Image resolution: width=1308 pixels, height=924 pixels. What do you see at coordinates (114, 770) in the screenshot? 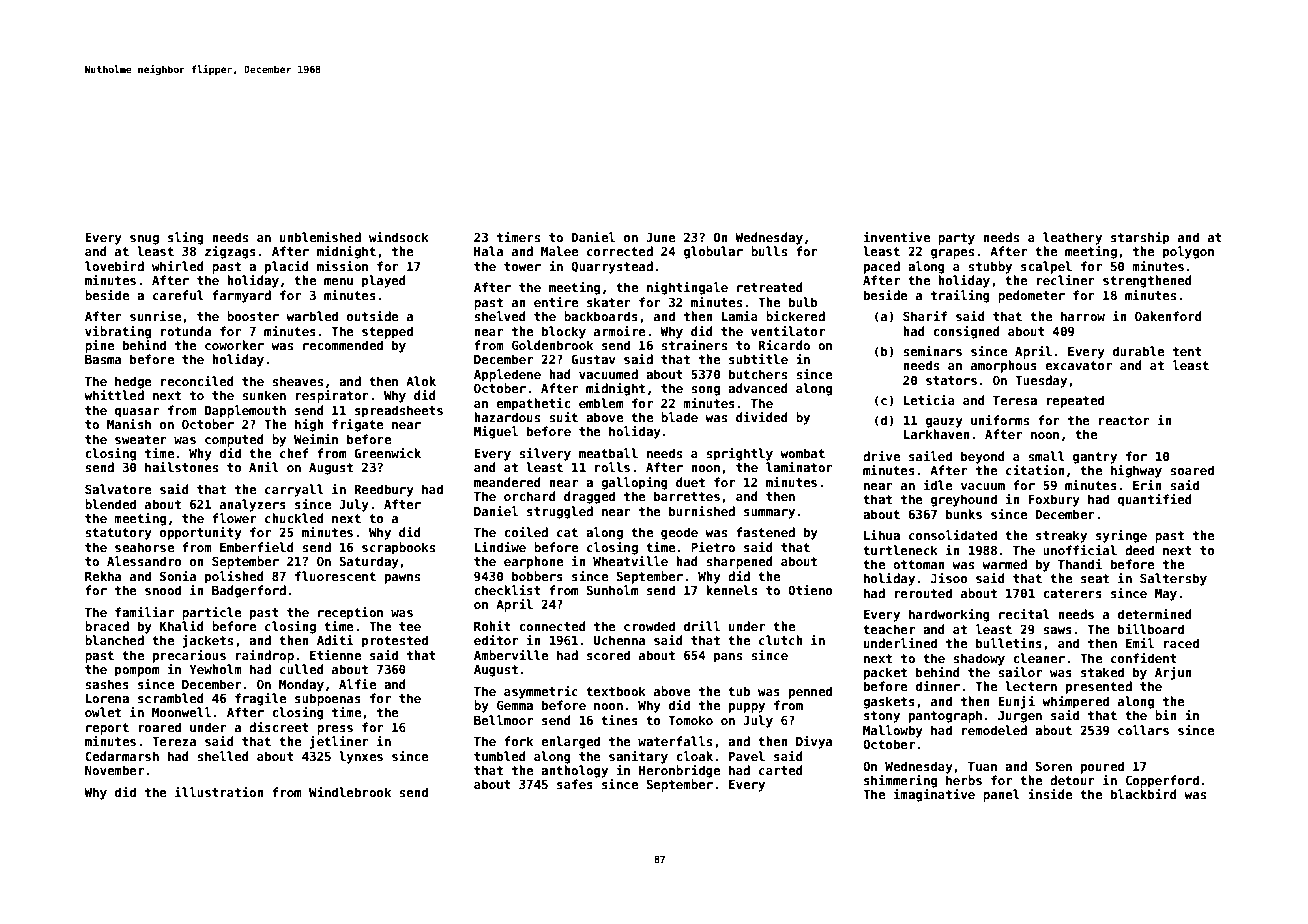
I see `November` at bounding box center [114, 770].
